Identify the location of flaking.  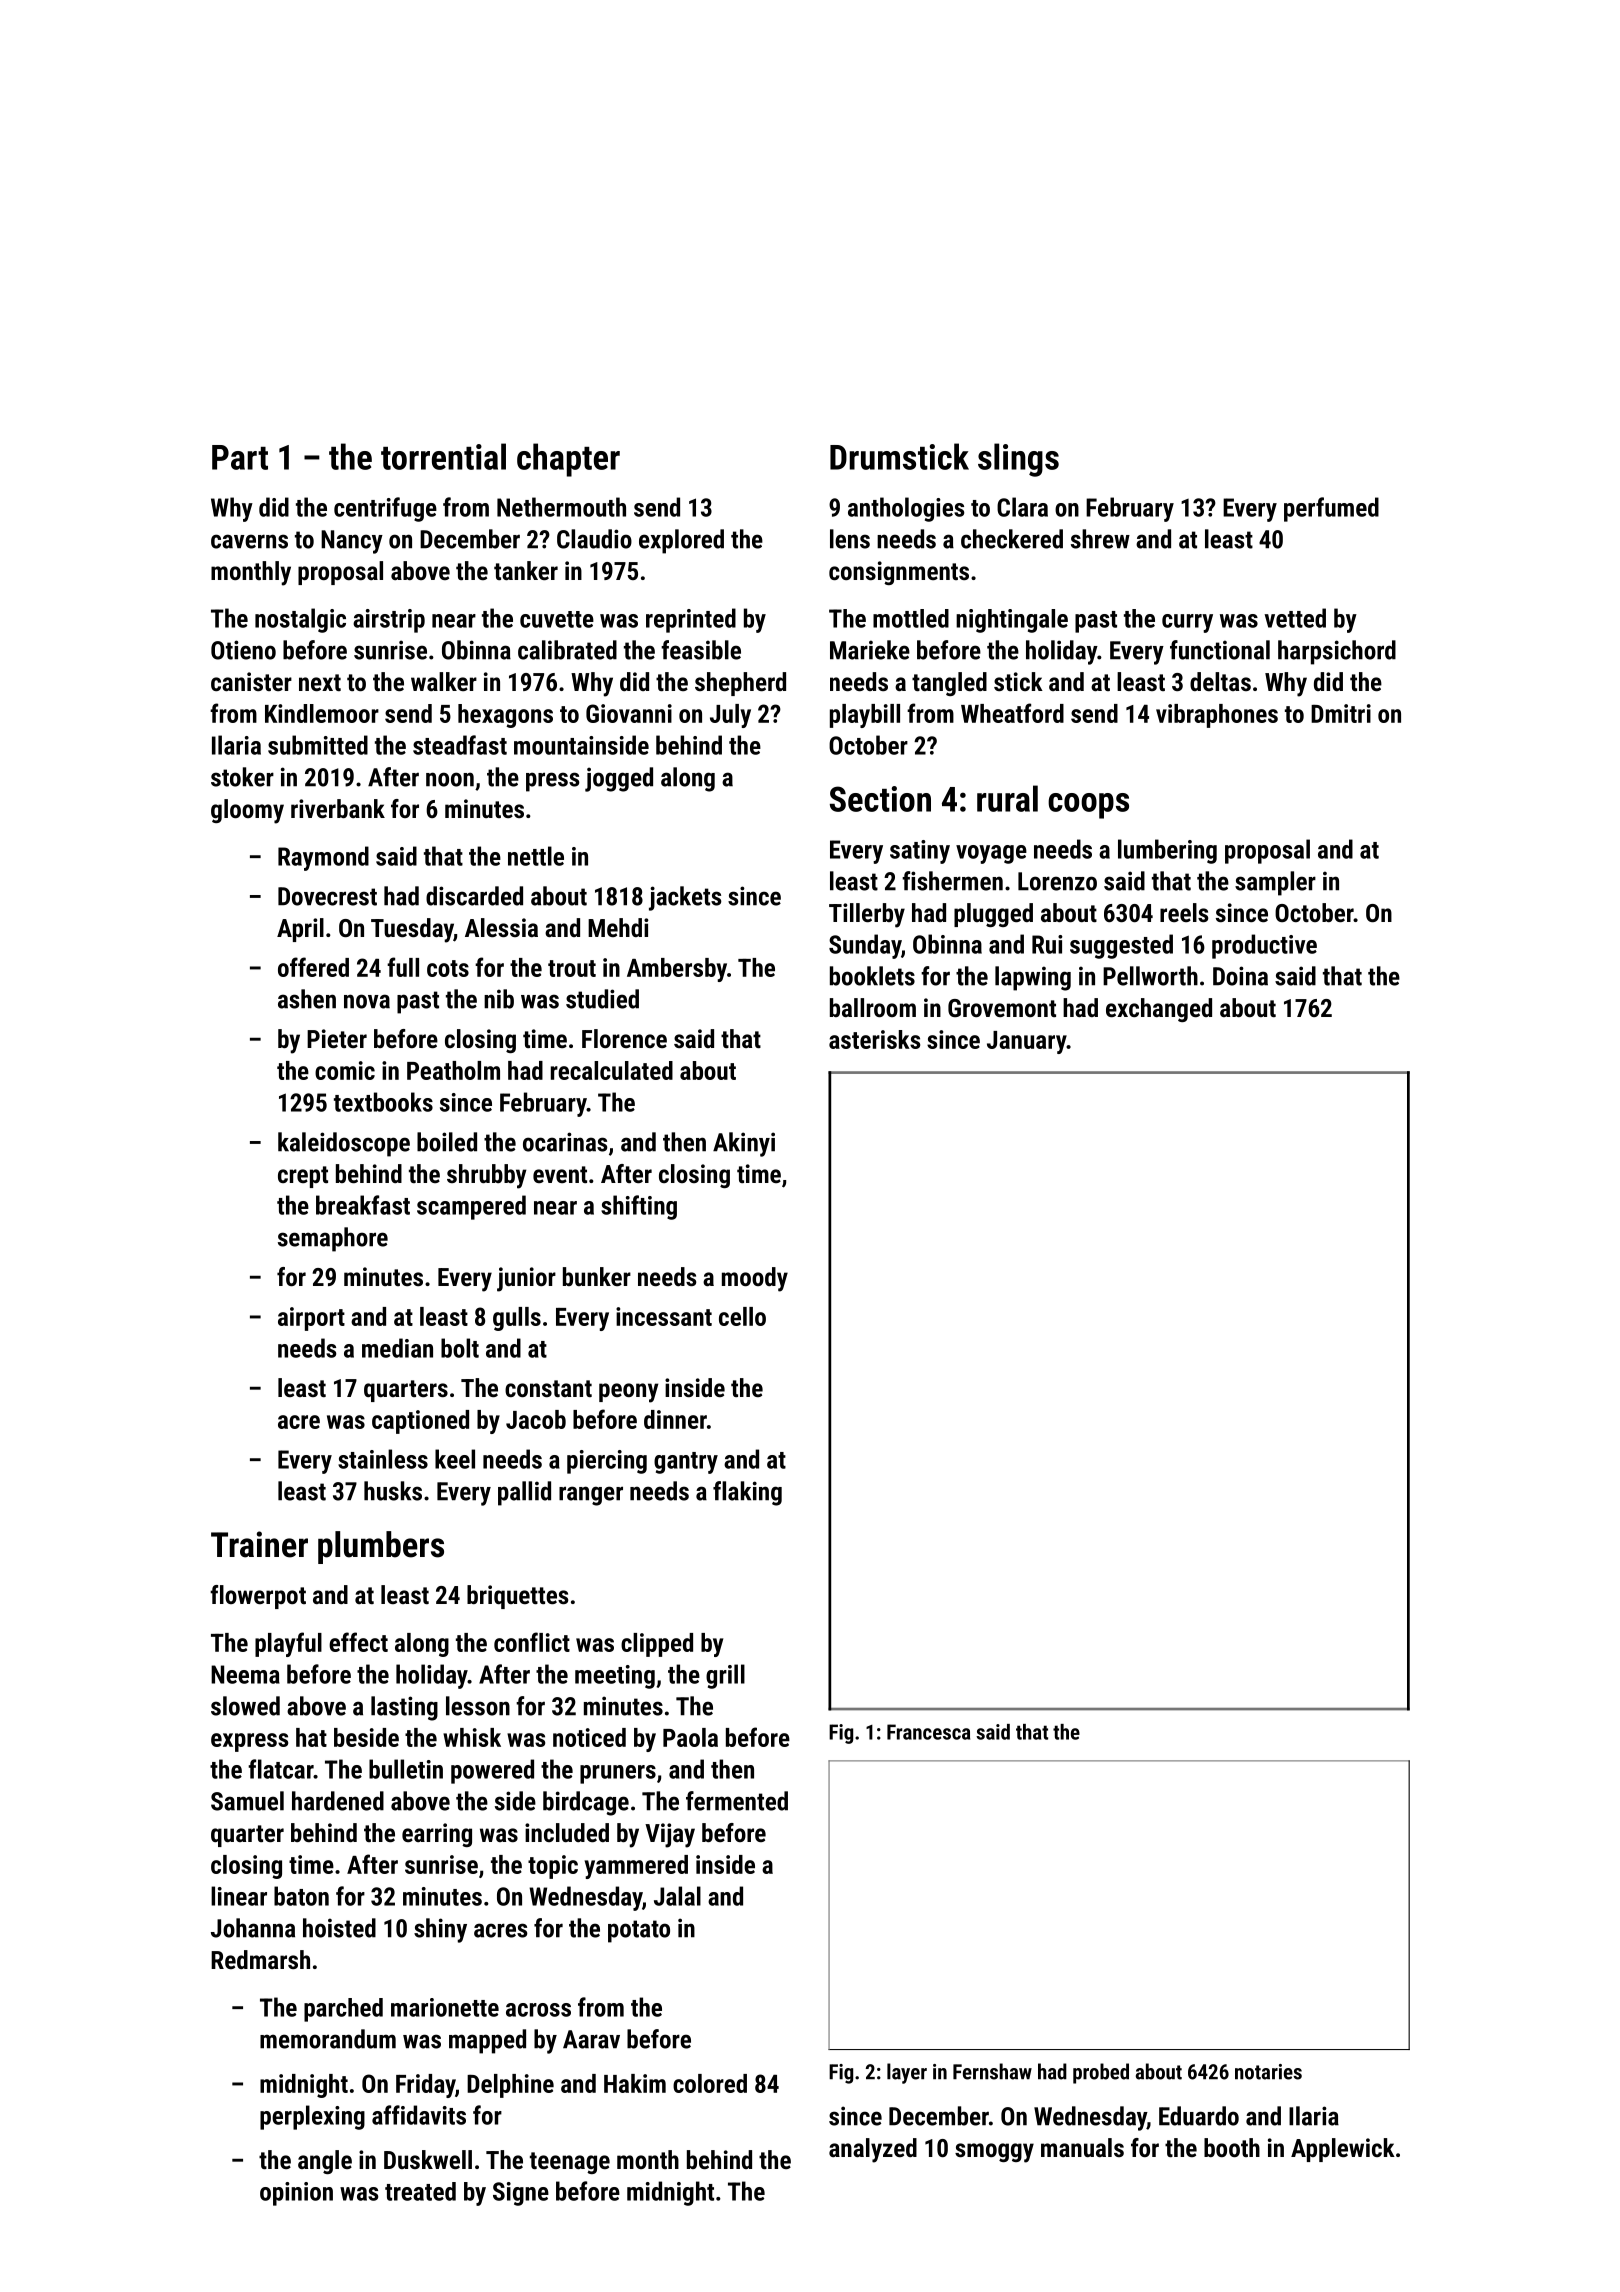
(747, 1493).
